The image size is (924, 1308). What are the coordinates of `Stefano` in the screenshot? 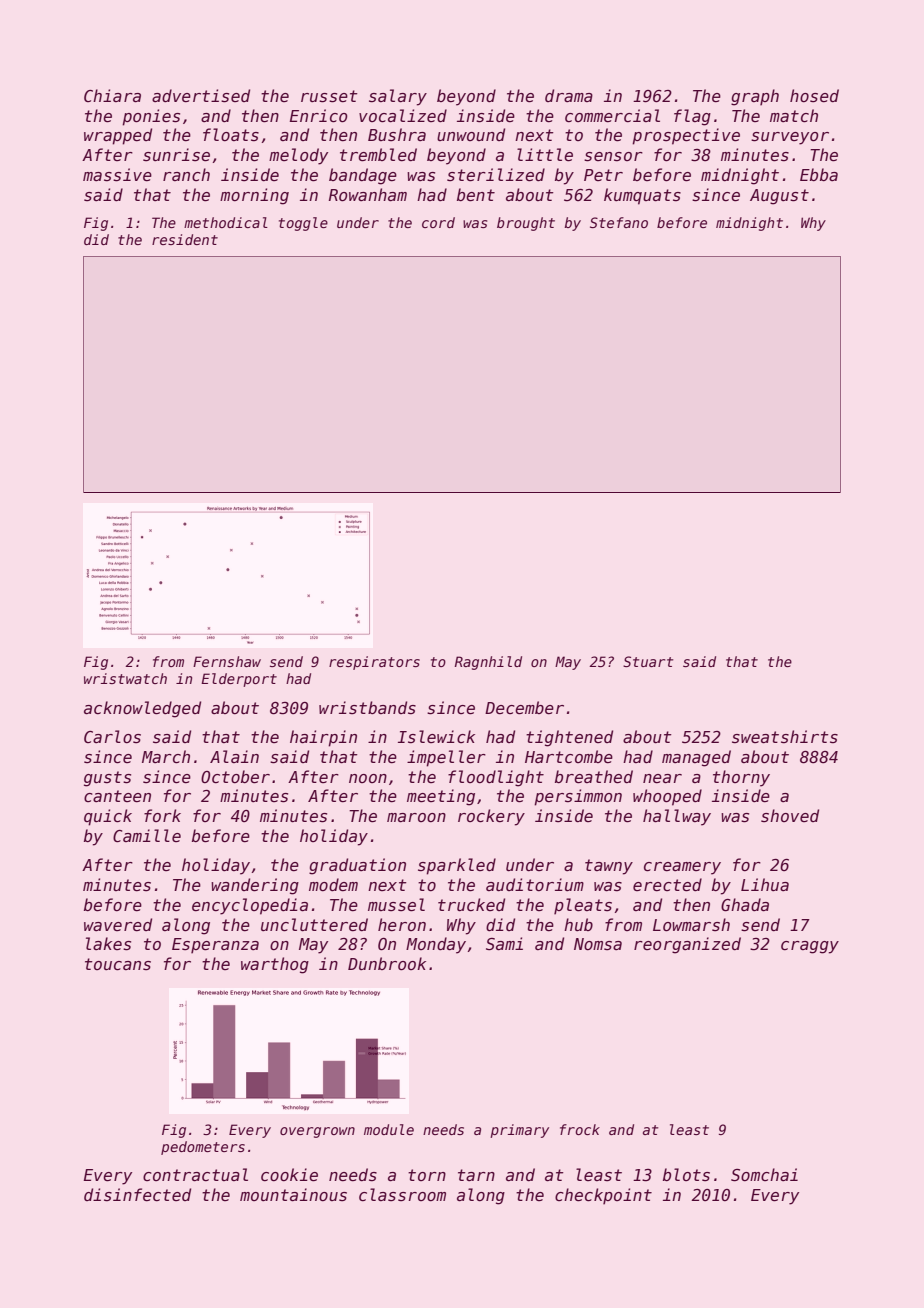 It's located at (619, 222).
